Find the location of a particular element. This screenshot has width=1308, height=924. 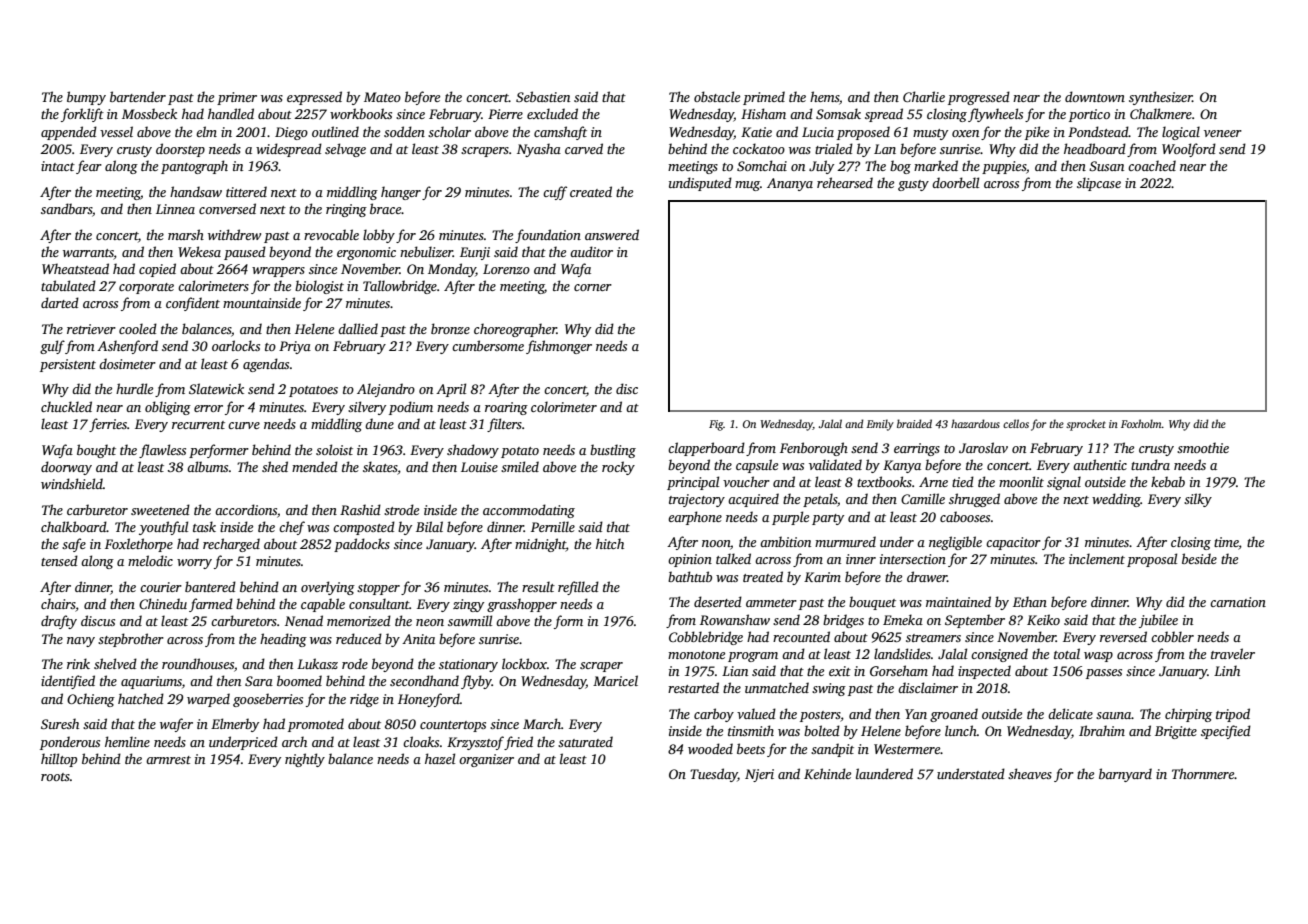

slipcase is located at coordinates (1099, 184).
